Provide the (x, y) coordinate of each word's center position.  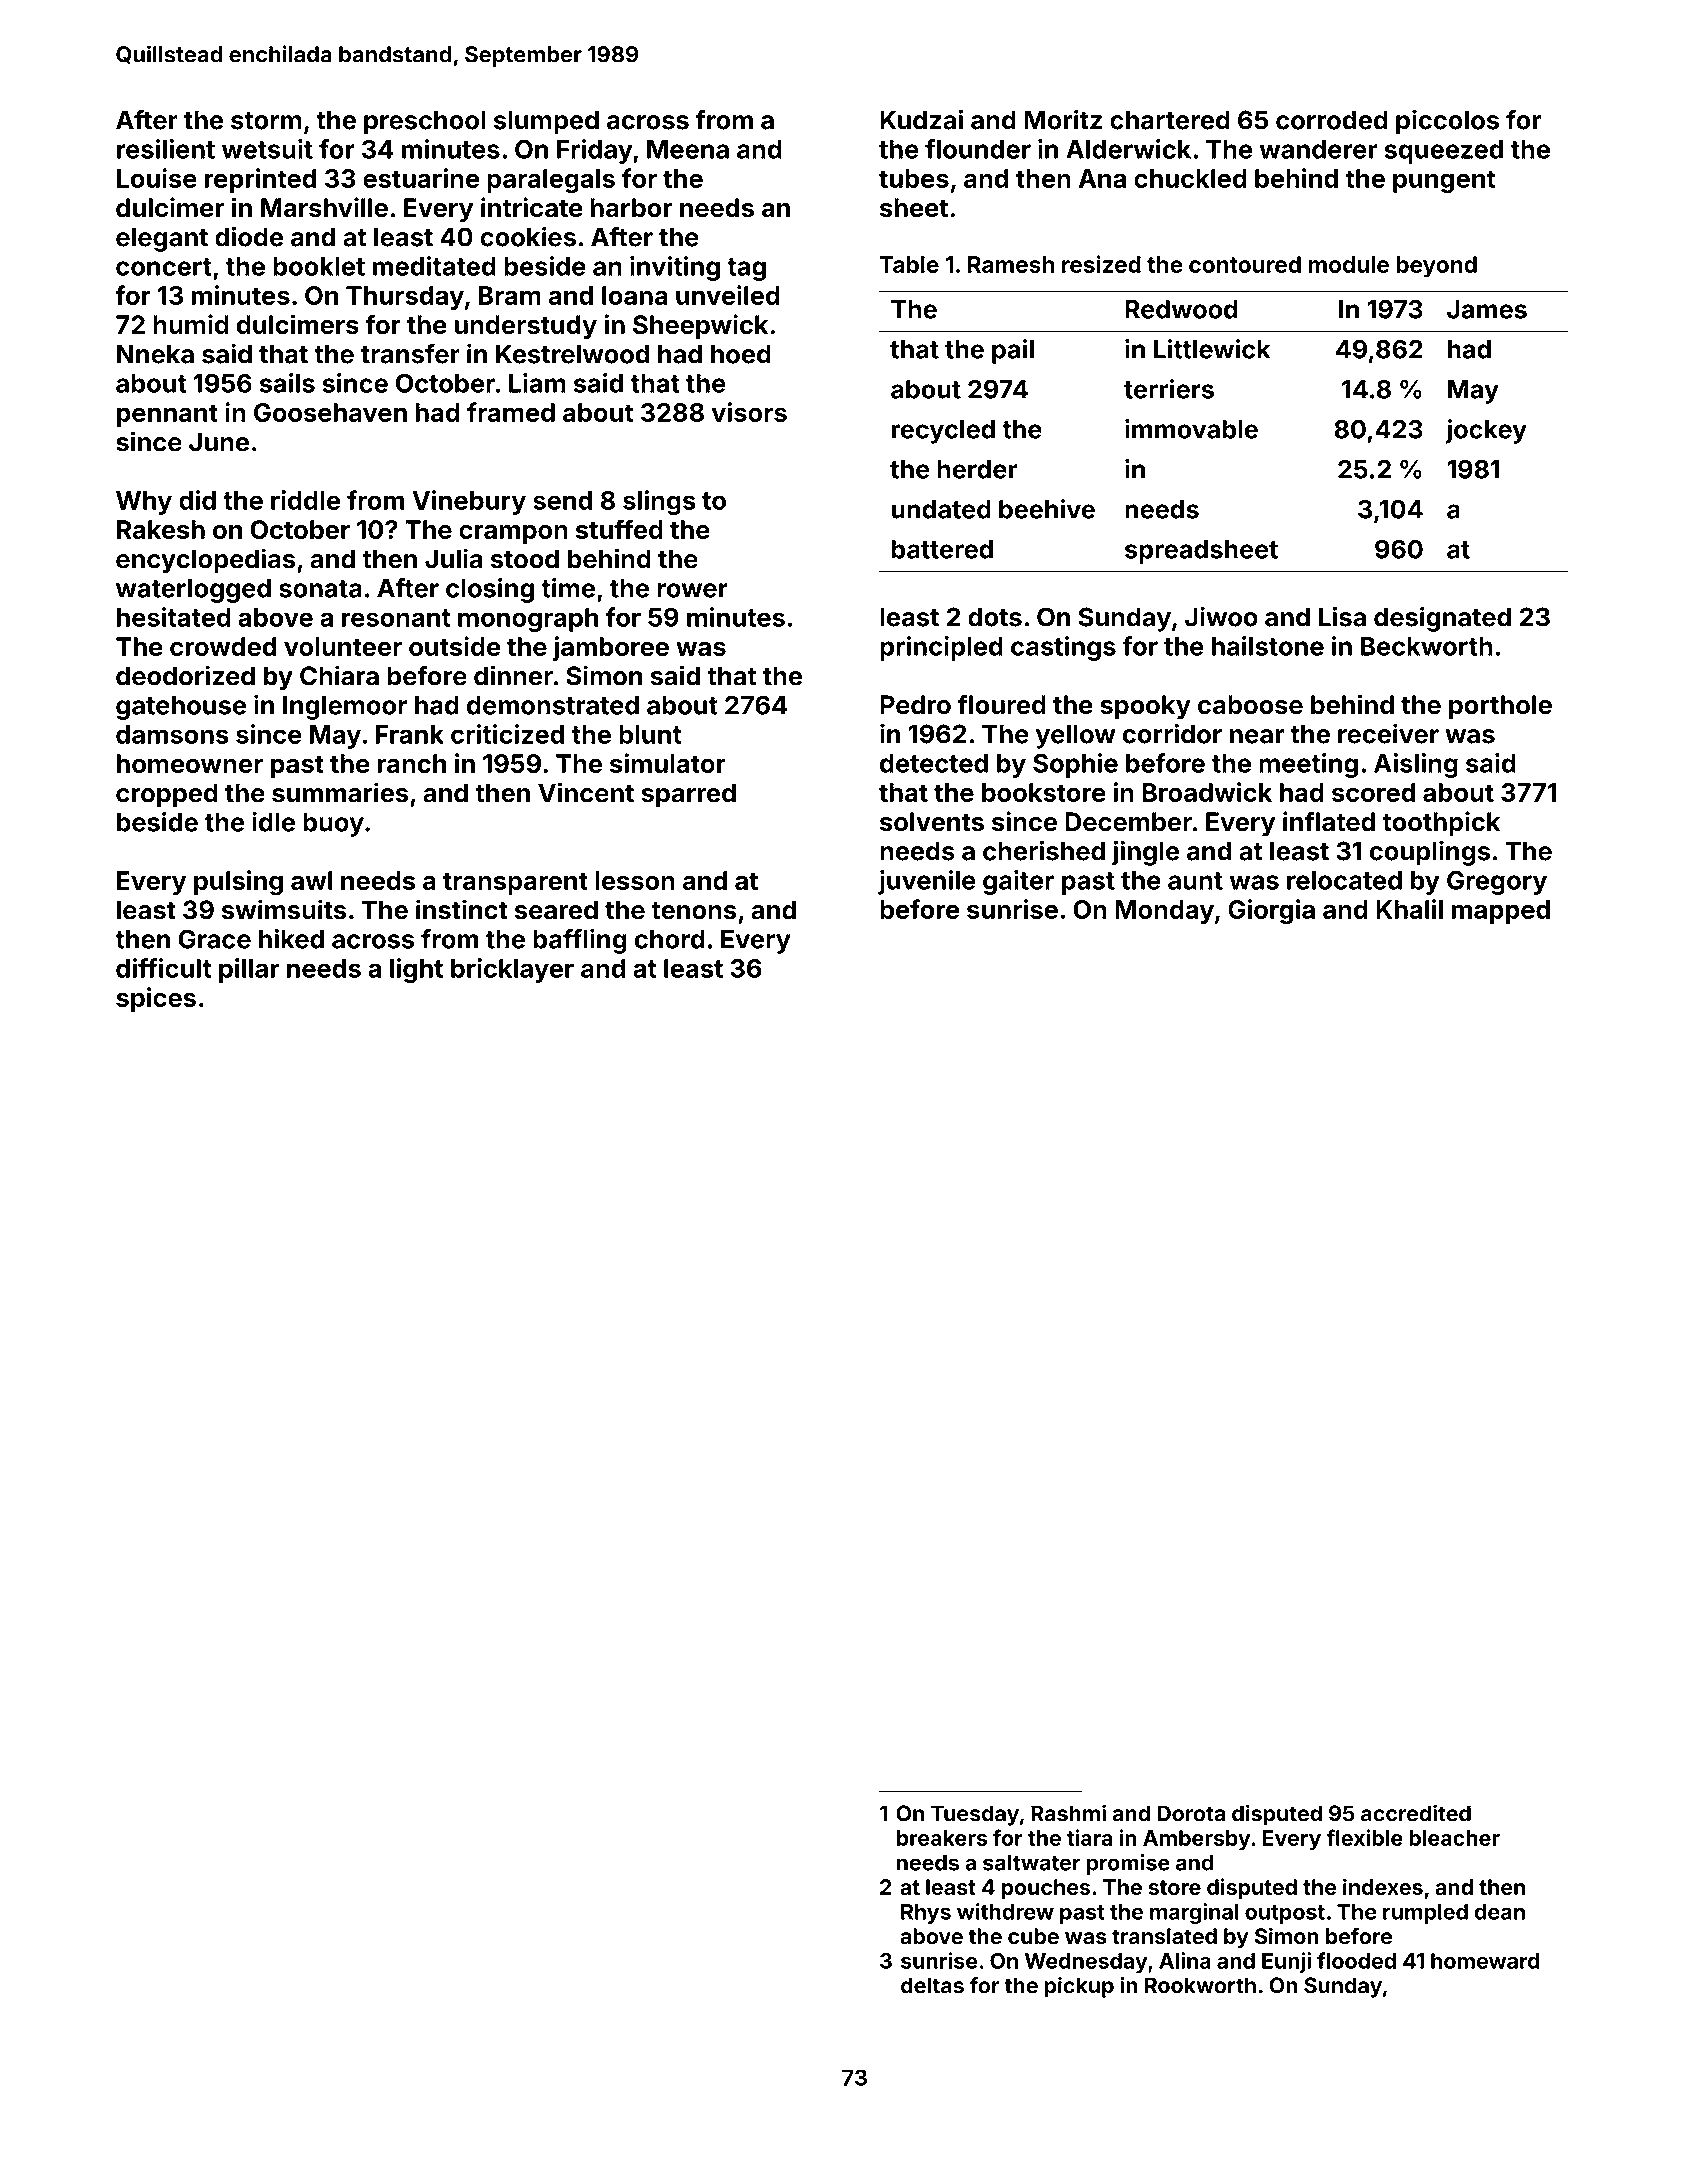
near (1257, 736)
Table (909, 264)
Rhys (926, 1914)
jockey (1486, 431)
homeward (1485, 1961)
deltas (932, 1985)
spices (156, 999)
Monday (1164, 912)
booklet (319, 266)
